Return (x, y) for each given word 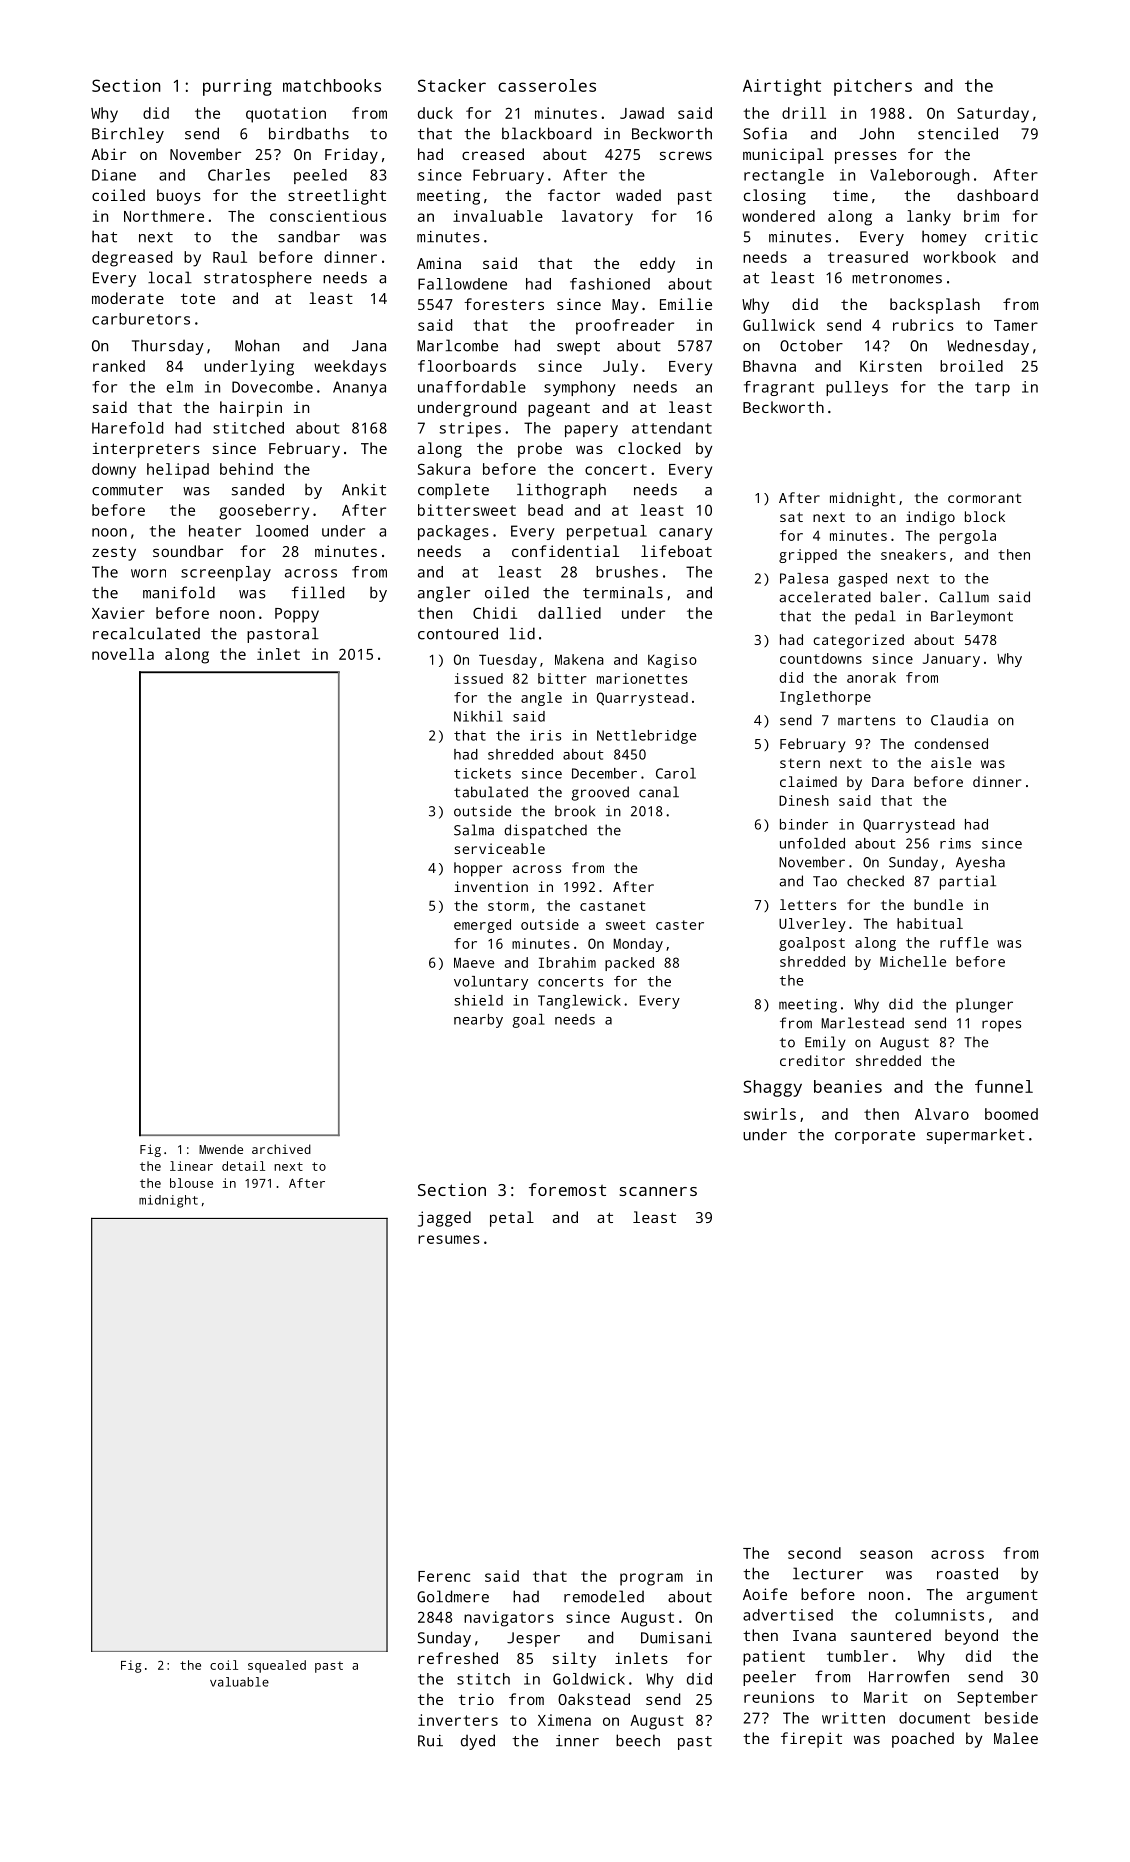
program (651, 1579)
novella (123, 654)
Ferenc (444, 1576)
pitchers (873, 87)
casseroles (547, 85)
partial (968, 882)
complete (453, 491)
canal (659, 792)
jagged (444, 1219)
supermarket (976, 1136)
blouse (191, 1183)
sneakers (913, 554)
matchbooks (332, 85)
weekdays (350, 368)
